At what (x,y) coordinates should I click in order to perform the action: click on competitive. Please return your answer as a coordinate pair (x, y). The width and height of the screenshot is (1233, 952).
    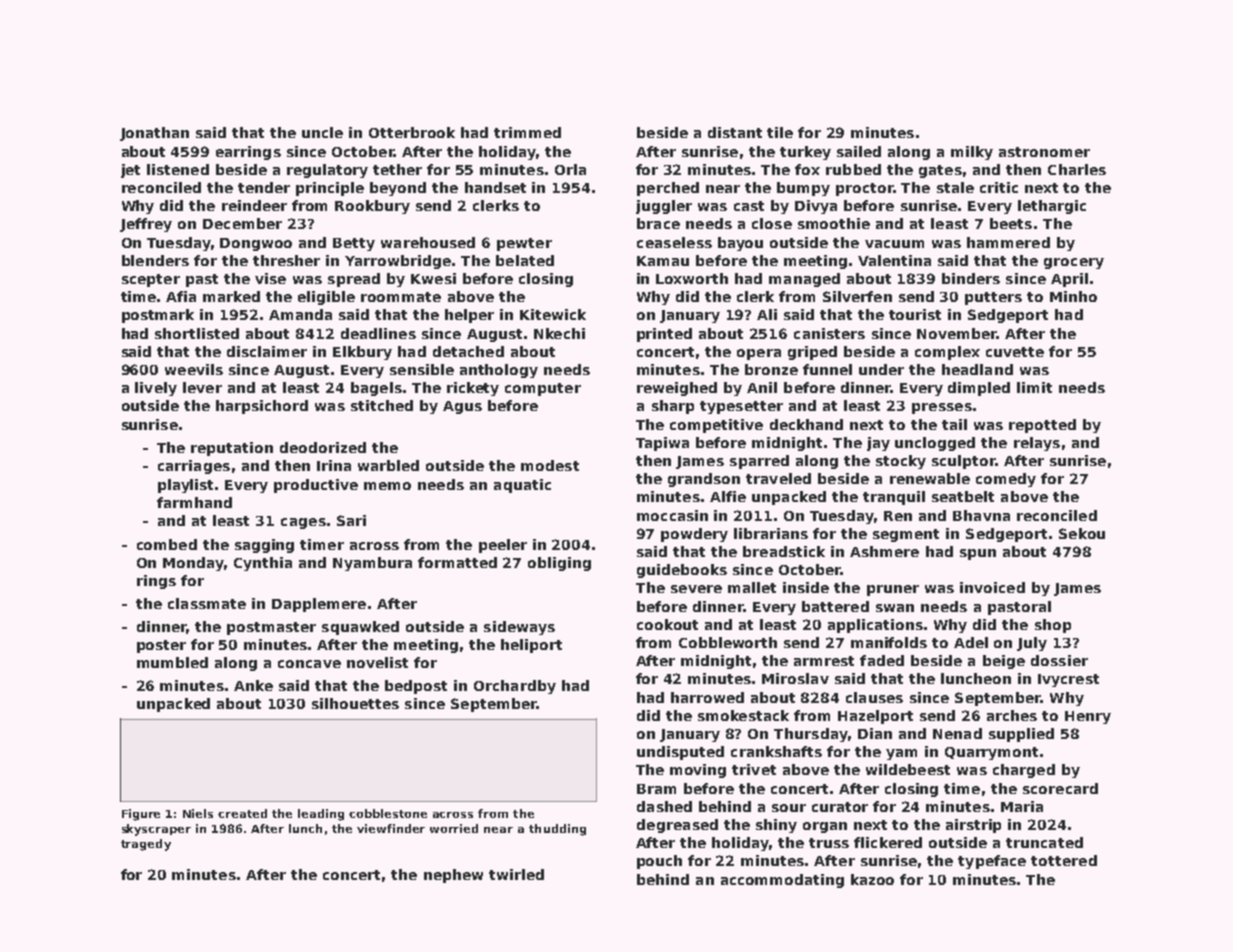
    Looking at the image, I should click on (716, 426).
